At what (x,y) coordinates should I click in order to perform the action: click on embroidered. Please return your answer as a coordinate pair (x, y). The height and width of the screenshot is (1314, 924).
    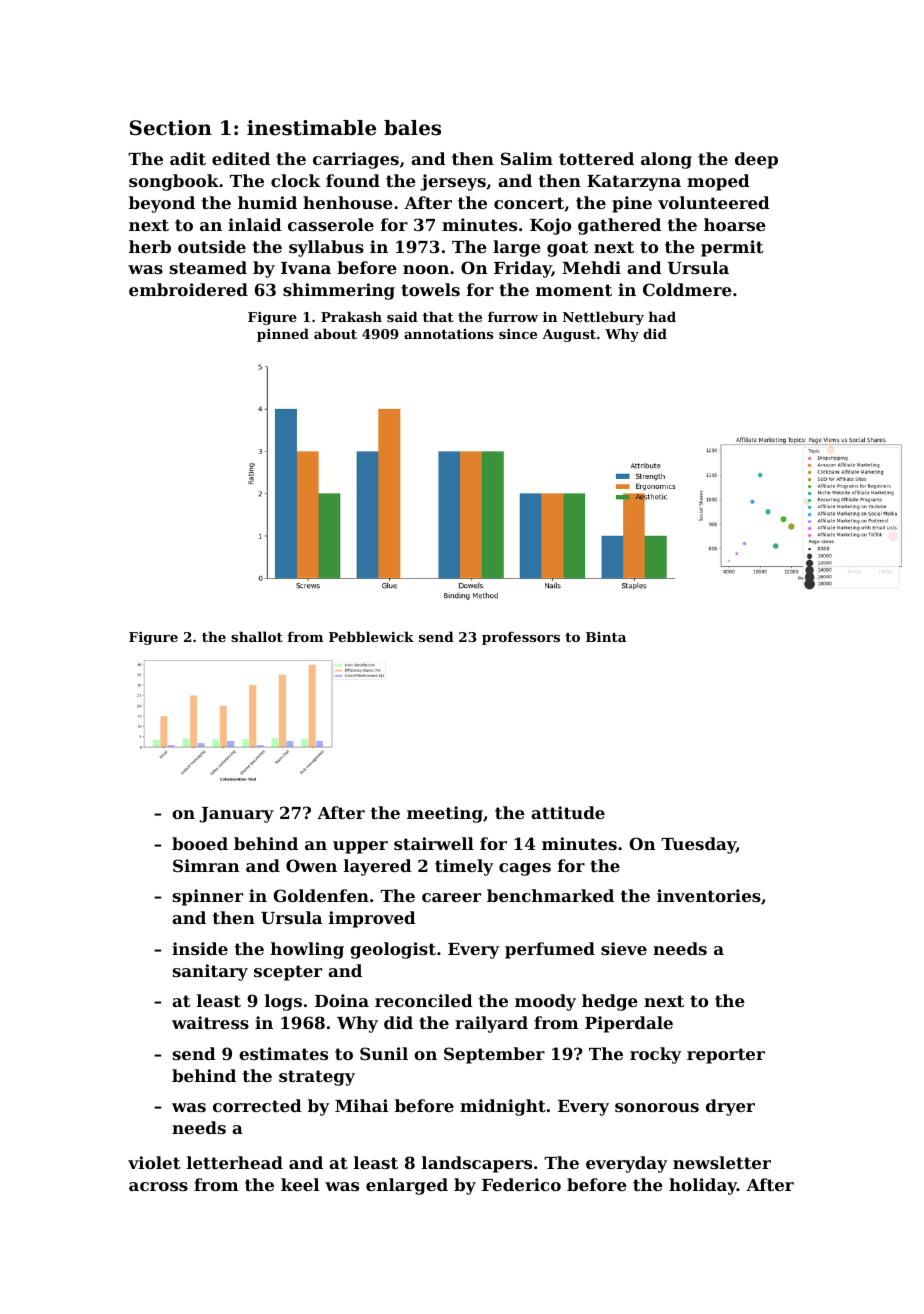
    Looking at the image, I should click on (188, 289).
